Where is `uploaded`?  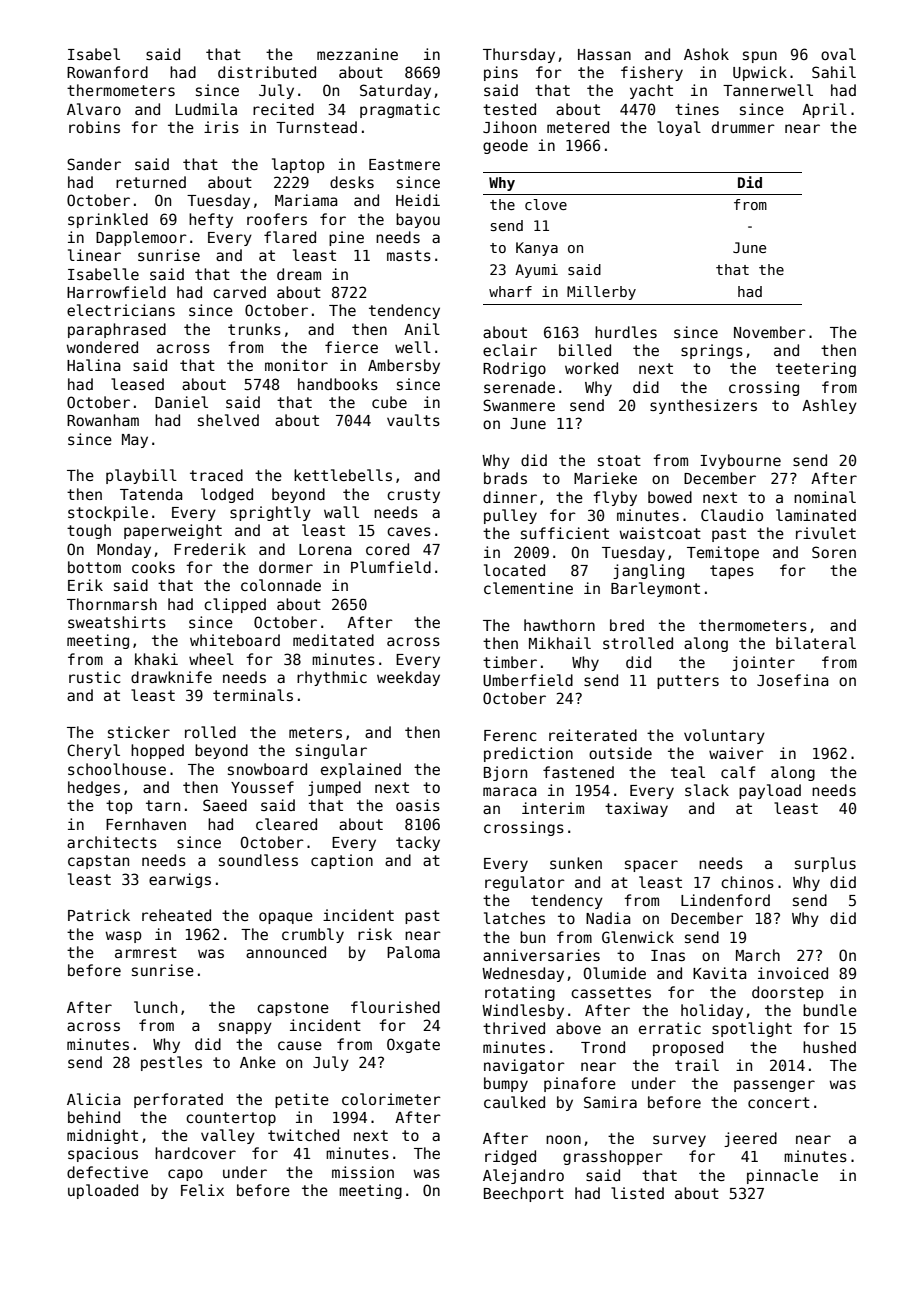 uploaded is located at coordinates (103, 1191).
